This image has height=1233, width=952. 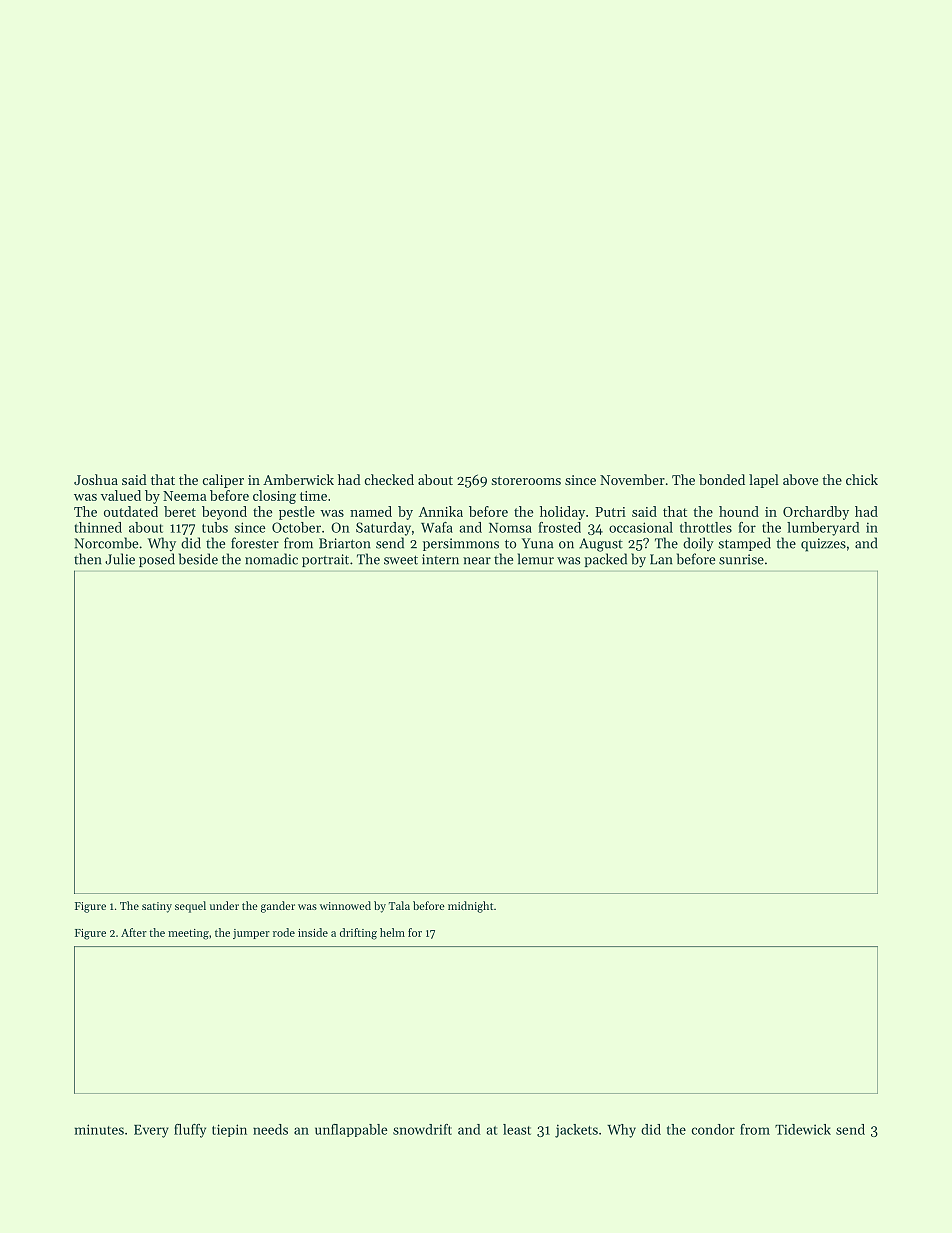 What do you see at coordinates (713, 1129) in the image?
I see `condor` at bounding box center [713, 1129].
